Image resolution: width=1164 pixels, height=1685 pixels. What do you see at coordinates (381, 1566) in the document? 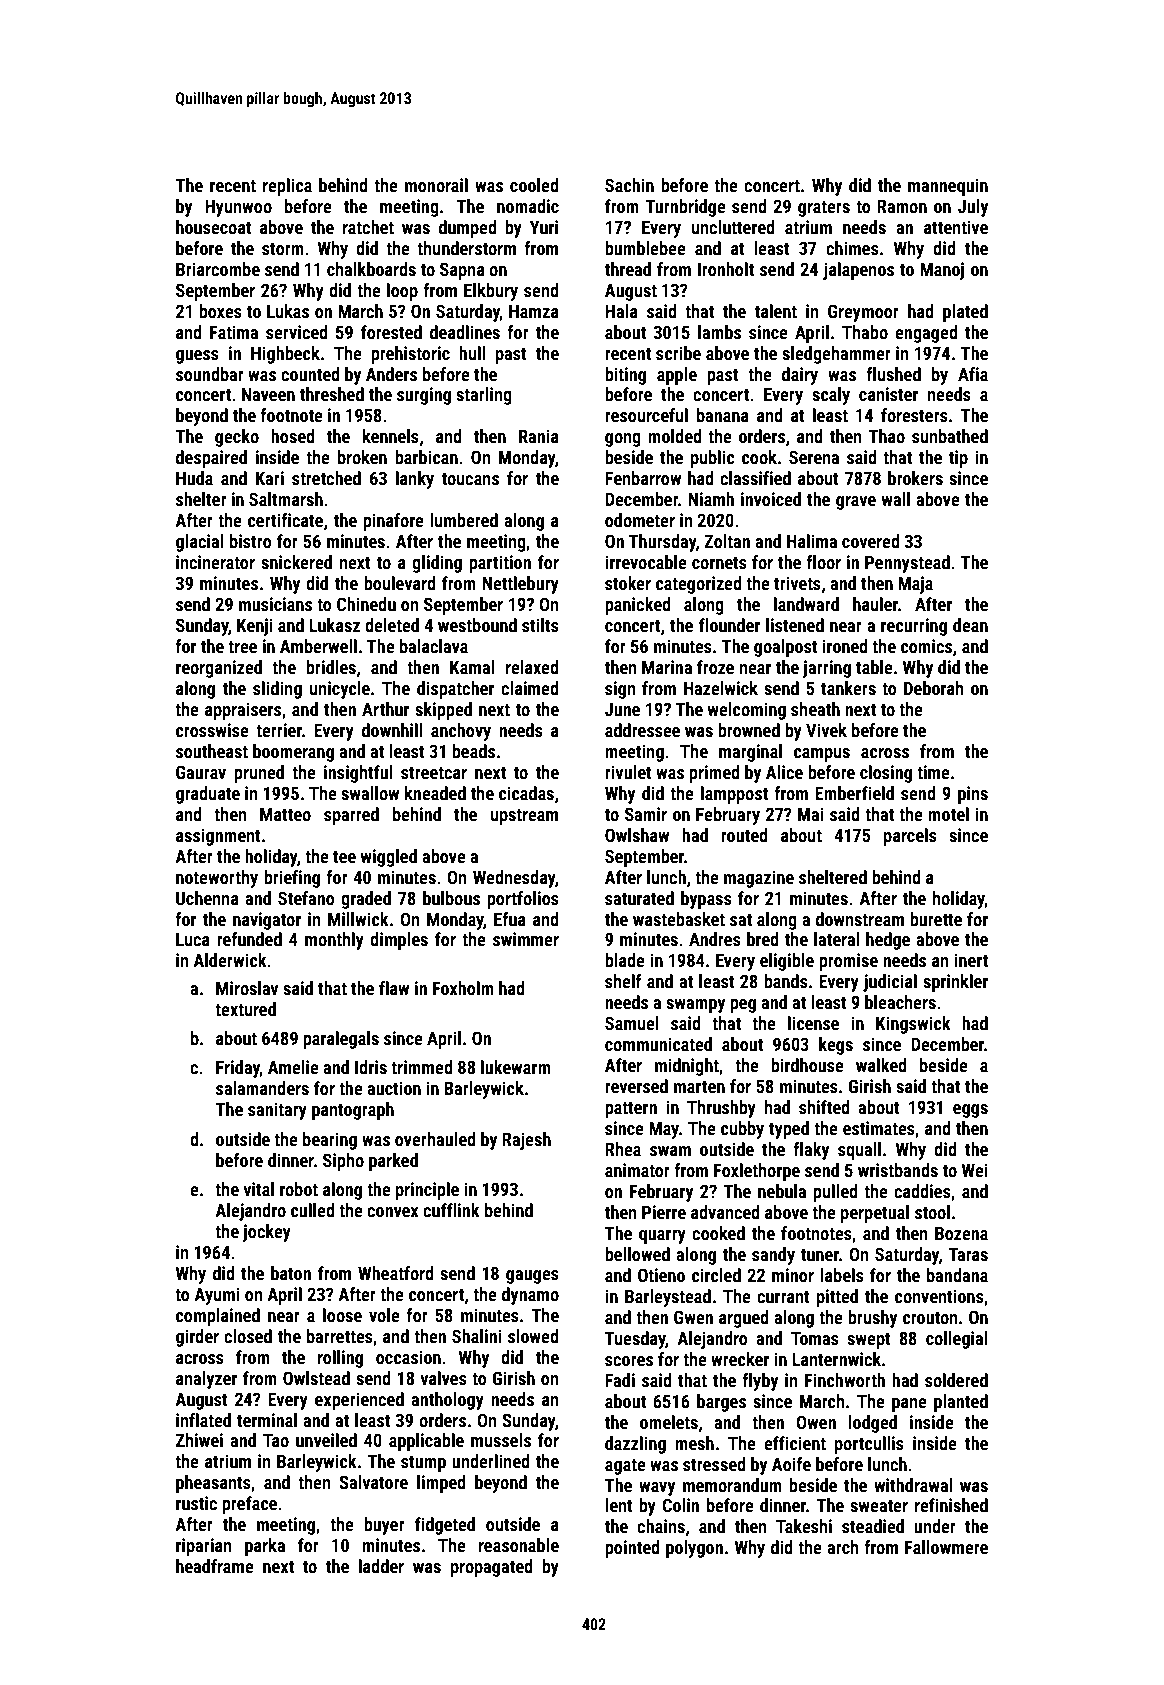
I see `ladder` at bounding box center [381, 1566].
